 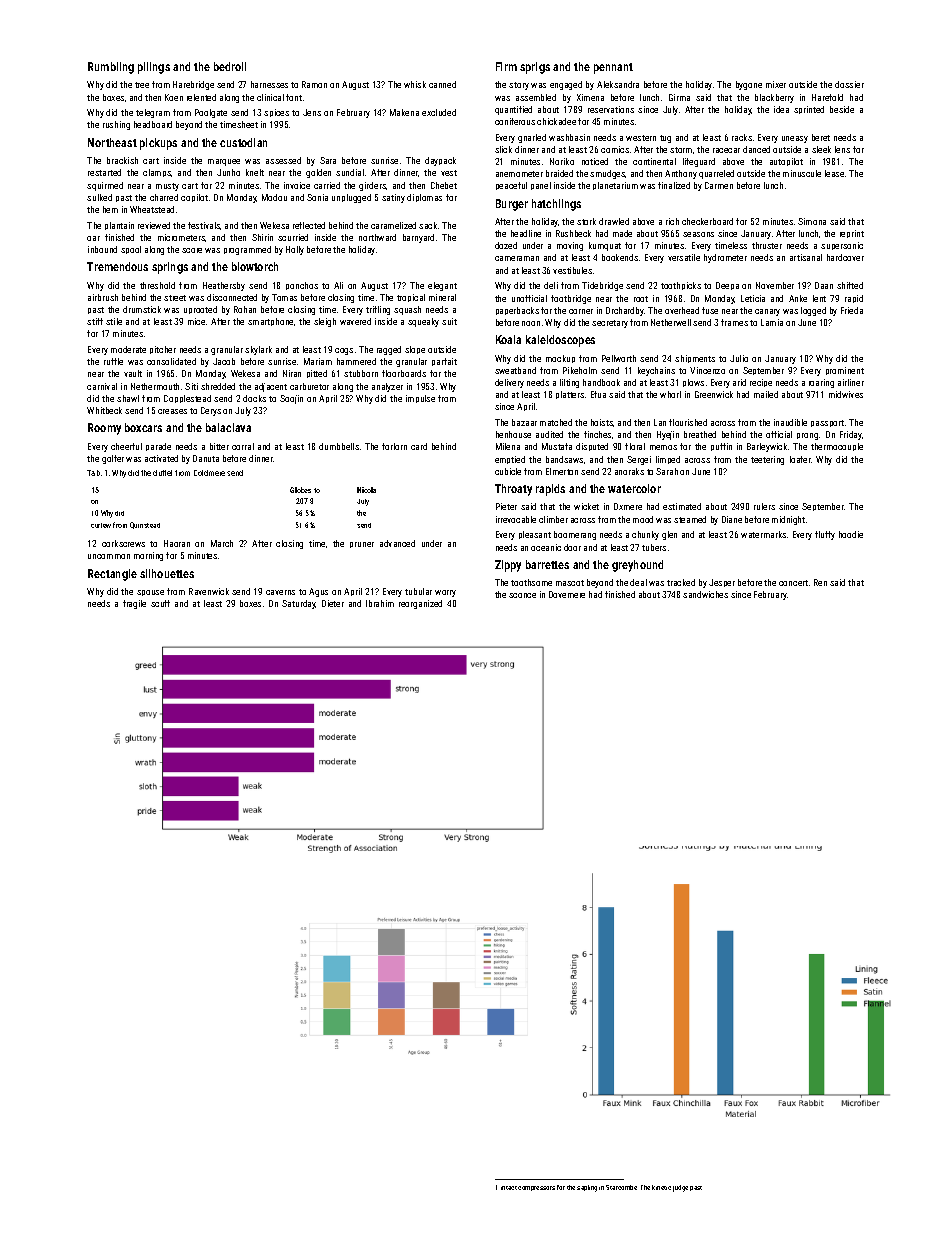 What do you see at coordinates (556, 205) in the image?
I see `hatchlings` at bounding box center [556, 205].
